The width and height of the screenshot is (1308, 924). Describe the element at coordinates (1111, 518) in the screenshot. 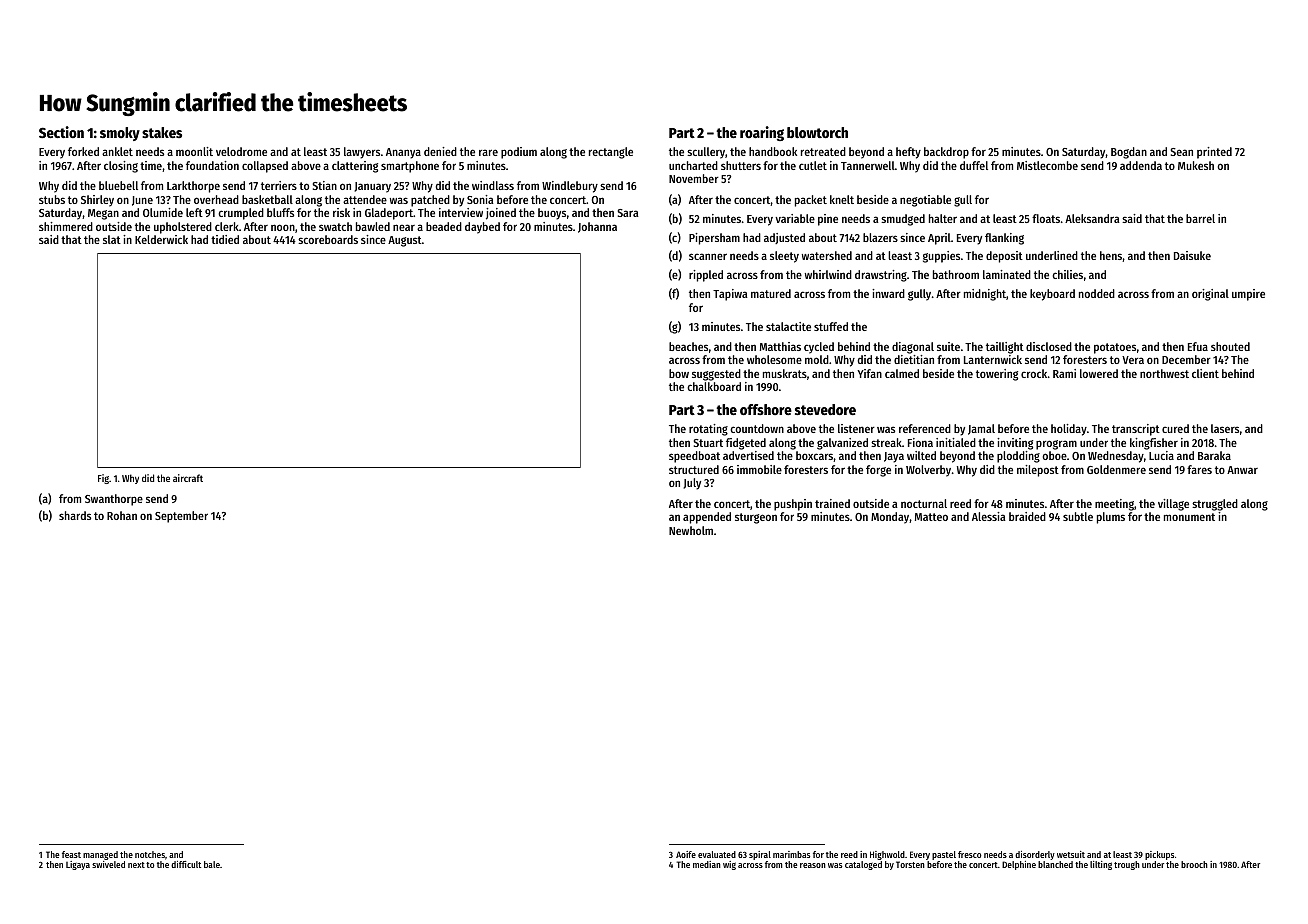

I see `plums` at that location.
